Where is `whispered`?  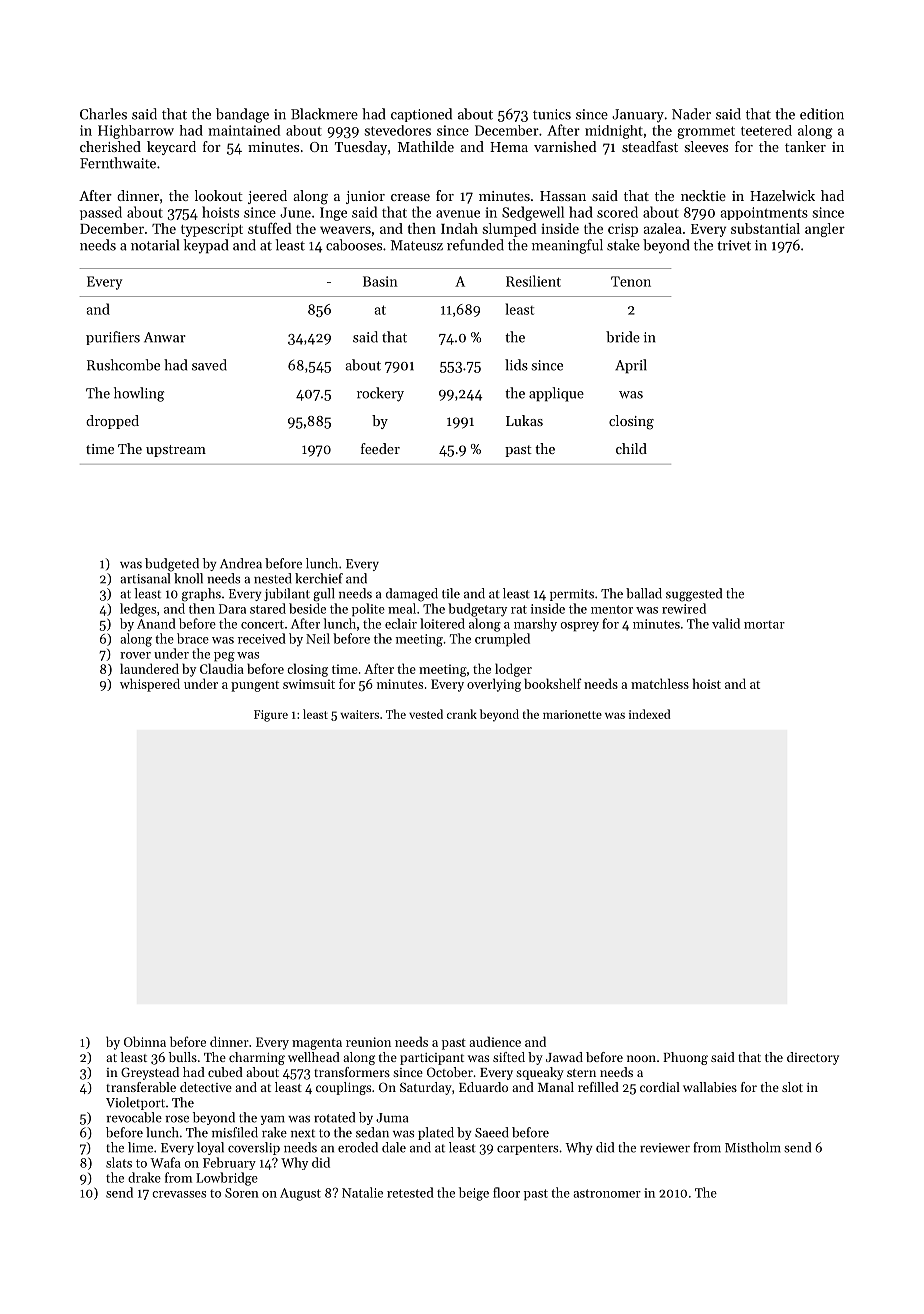
whispered is located at coordinates (150, 685).
